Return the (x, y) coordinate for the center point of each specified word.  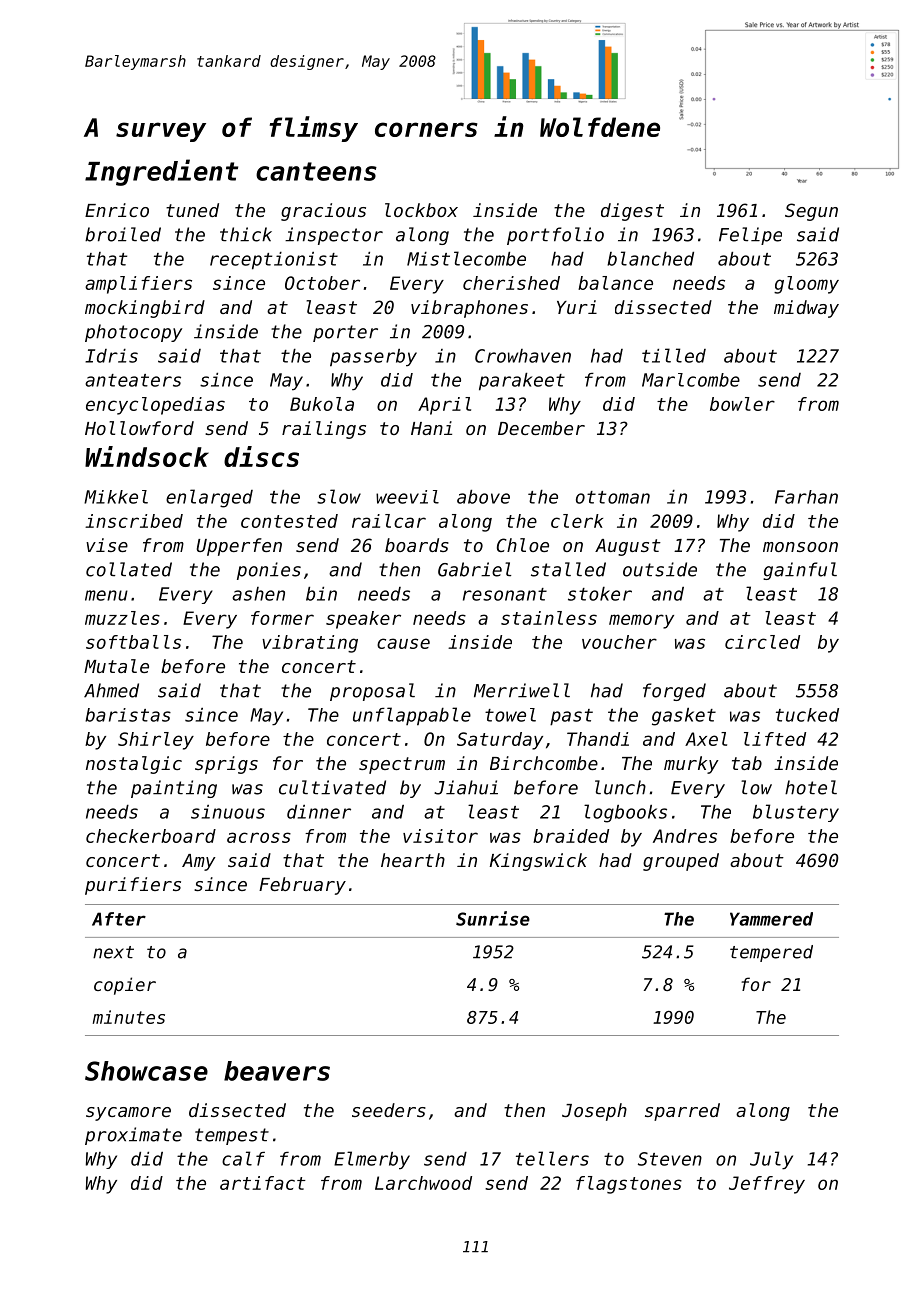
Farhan (806, 497)
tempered (771, 953)
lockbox (421, 210)
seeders (389, 1110)
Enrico (117, 210)
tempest (232, 1136)
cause (403, 643)
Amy (199, 862)
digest (632, 212)
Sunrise (493, 918)
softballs (133, 642)
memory (641, 621)
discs (261, 456)
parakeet (522, 382)
